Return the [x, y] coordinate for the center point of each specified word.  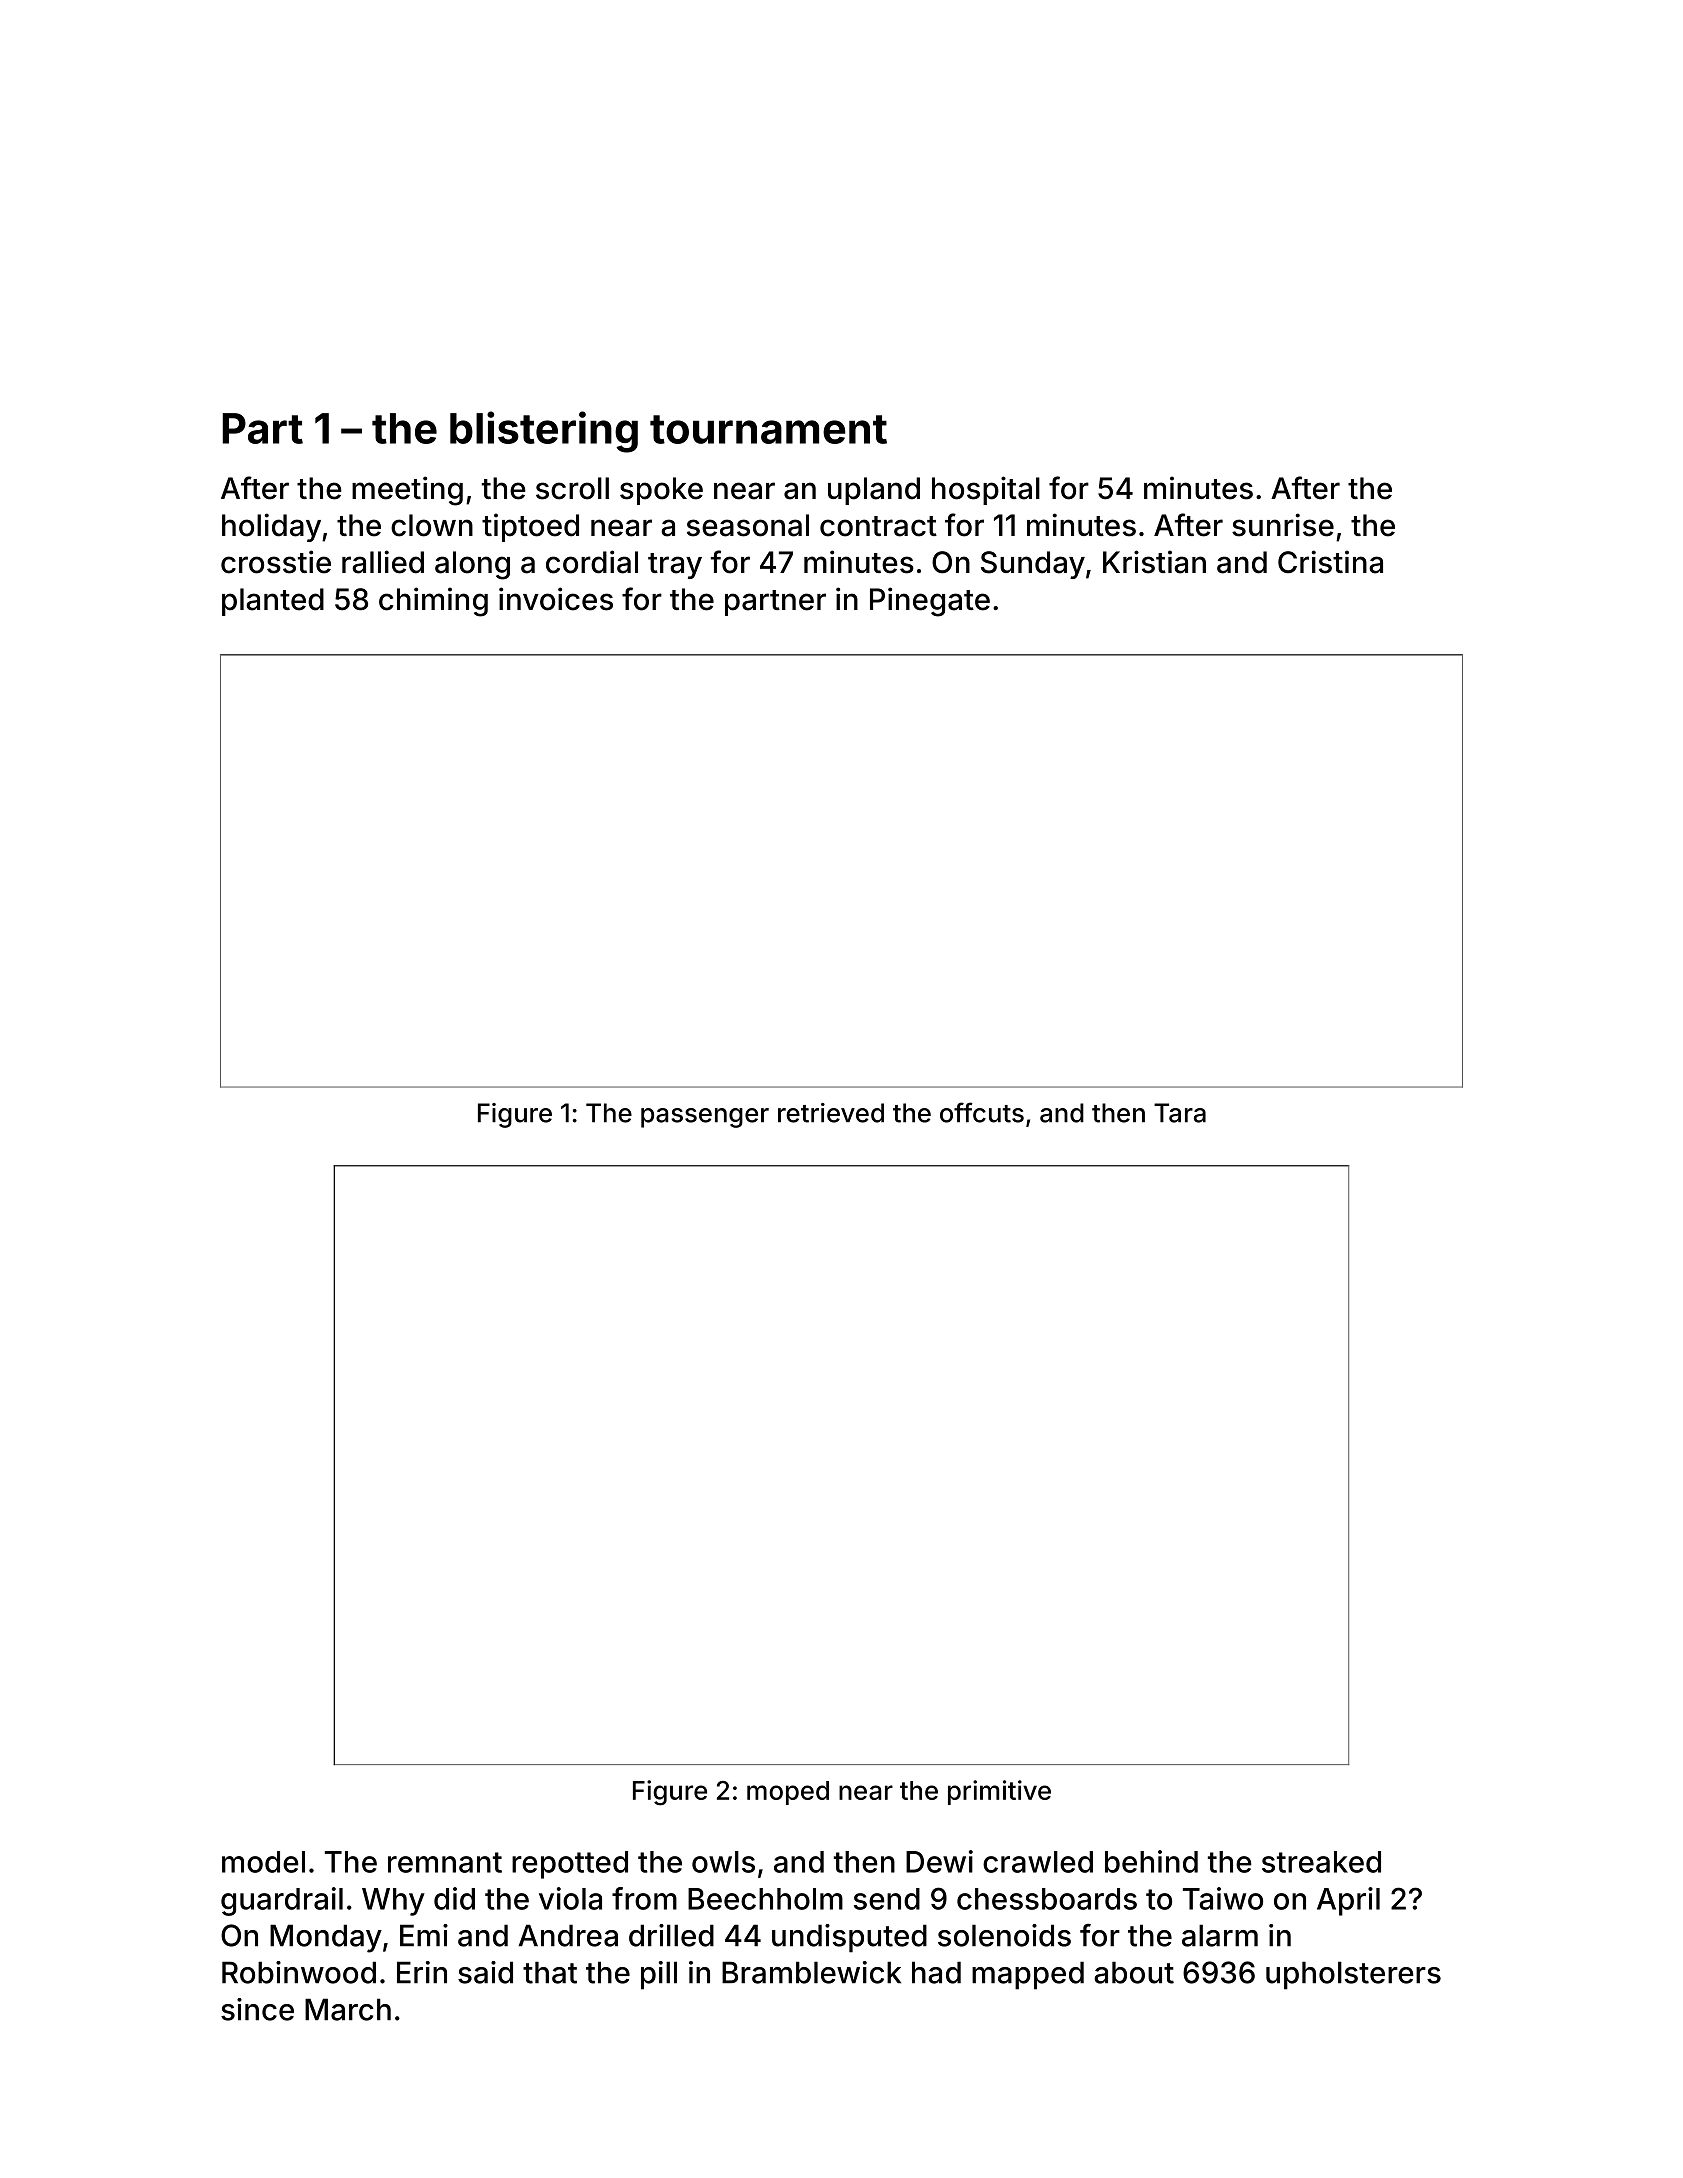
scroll [572, 488]
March [348, 2009]
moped [788, 1793]
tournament [768, 429]
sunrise [1283, 525]
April [1348, 1901]
